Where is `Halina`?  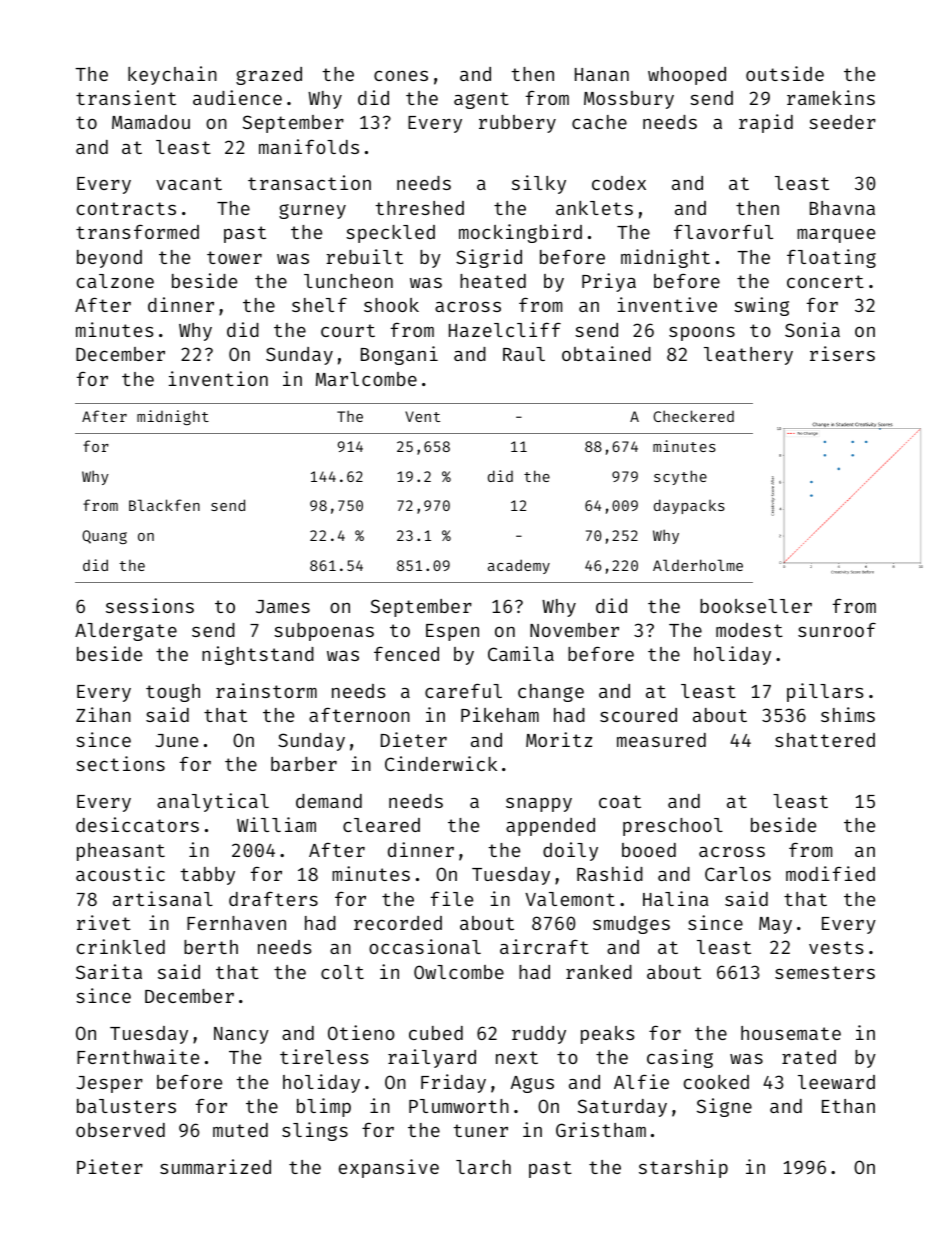
Halina is located at coordinates (676, 898).
